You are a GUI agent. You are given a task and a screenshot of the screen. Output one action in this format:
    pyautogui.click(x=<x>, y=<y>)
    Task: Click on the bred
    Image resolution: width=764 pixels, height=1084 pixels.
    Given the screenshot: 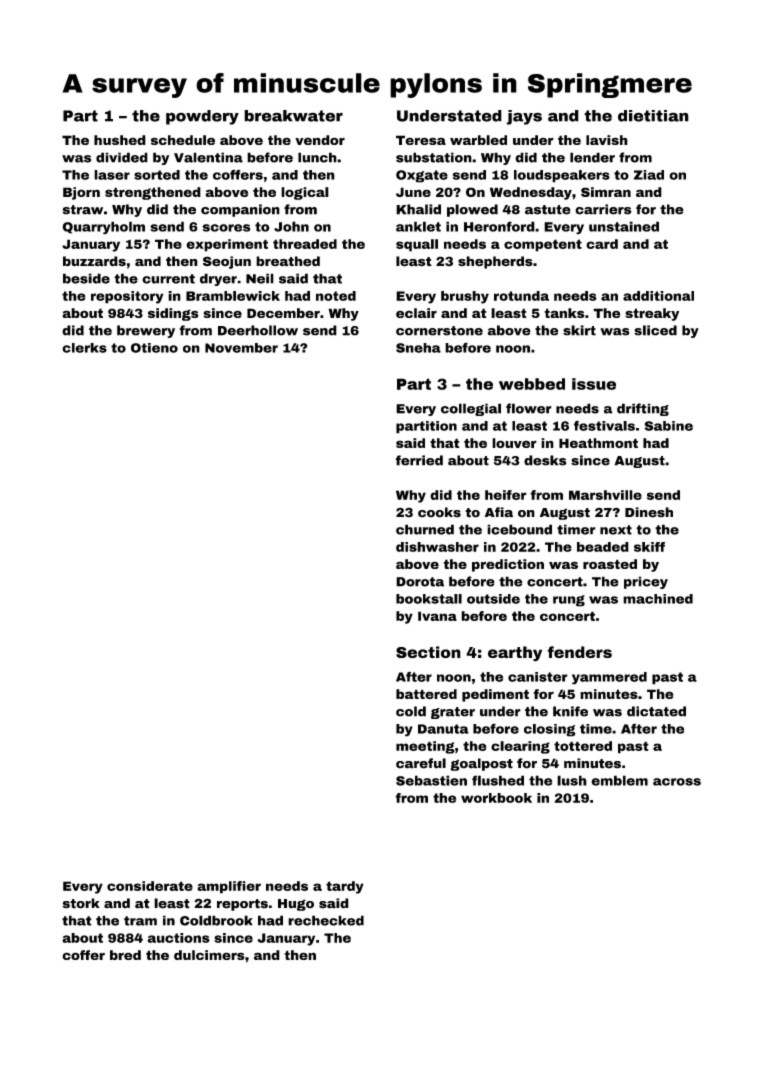 What is the action you would take?
    pyautogui.click(x=125, y=955)
